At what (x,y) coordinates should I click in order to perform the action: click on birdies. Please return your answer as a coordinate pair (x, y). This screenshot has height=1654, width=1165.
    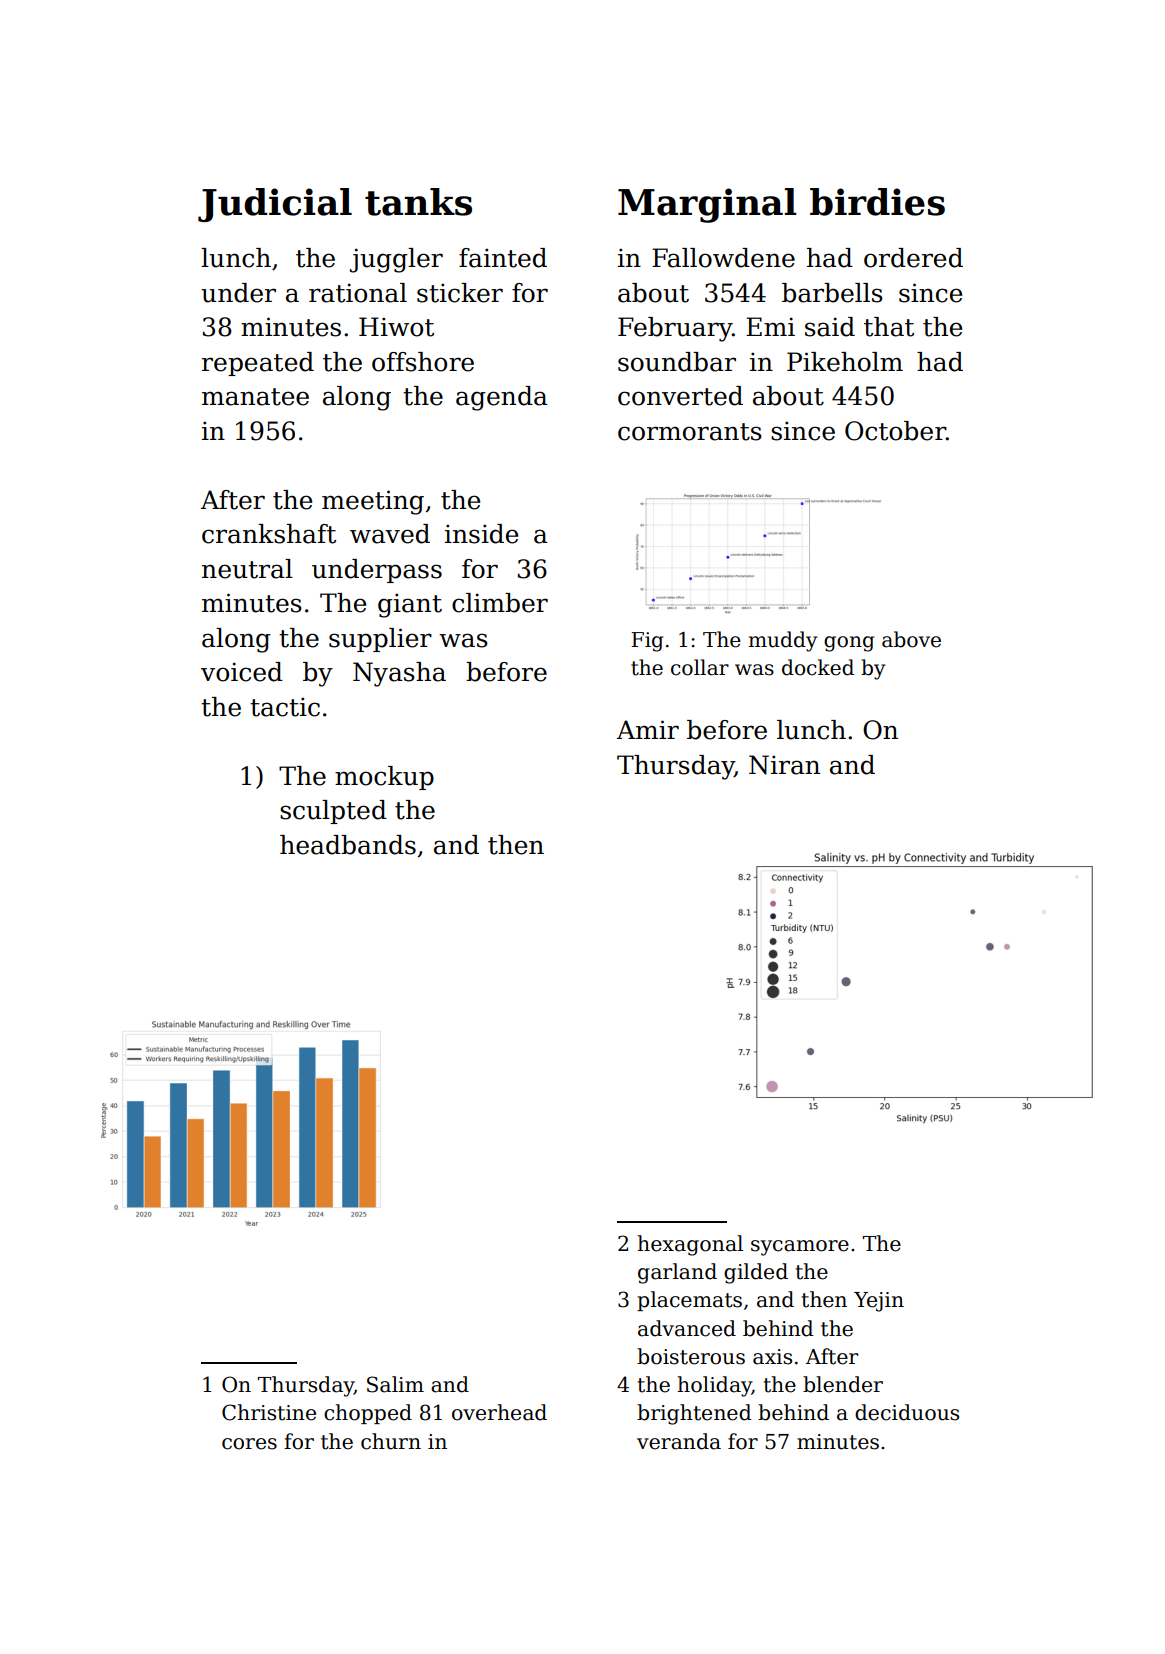
    Looking at the image, I should click on (877, 202).
